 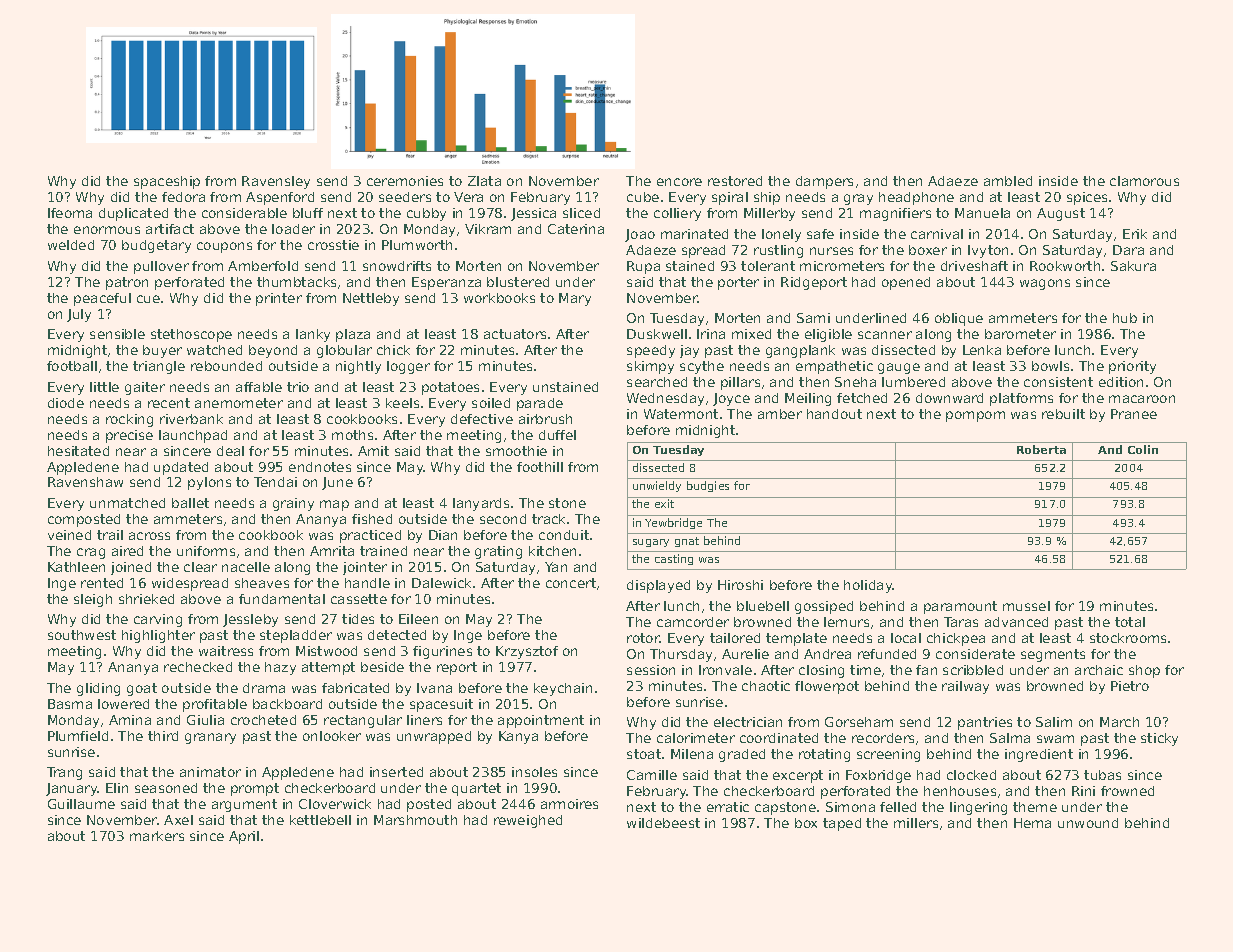 What do you see at coordinates (868, 586) in the screenshot?
I see `holiday` at bounding box center [868, 586].
